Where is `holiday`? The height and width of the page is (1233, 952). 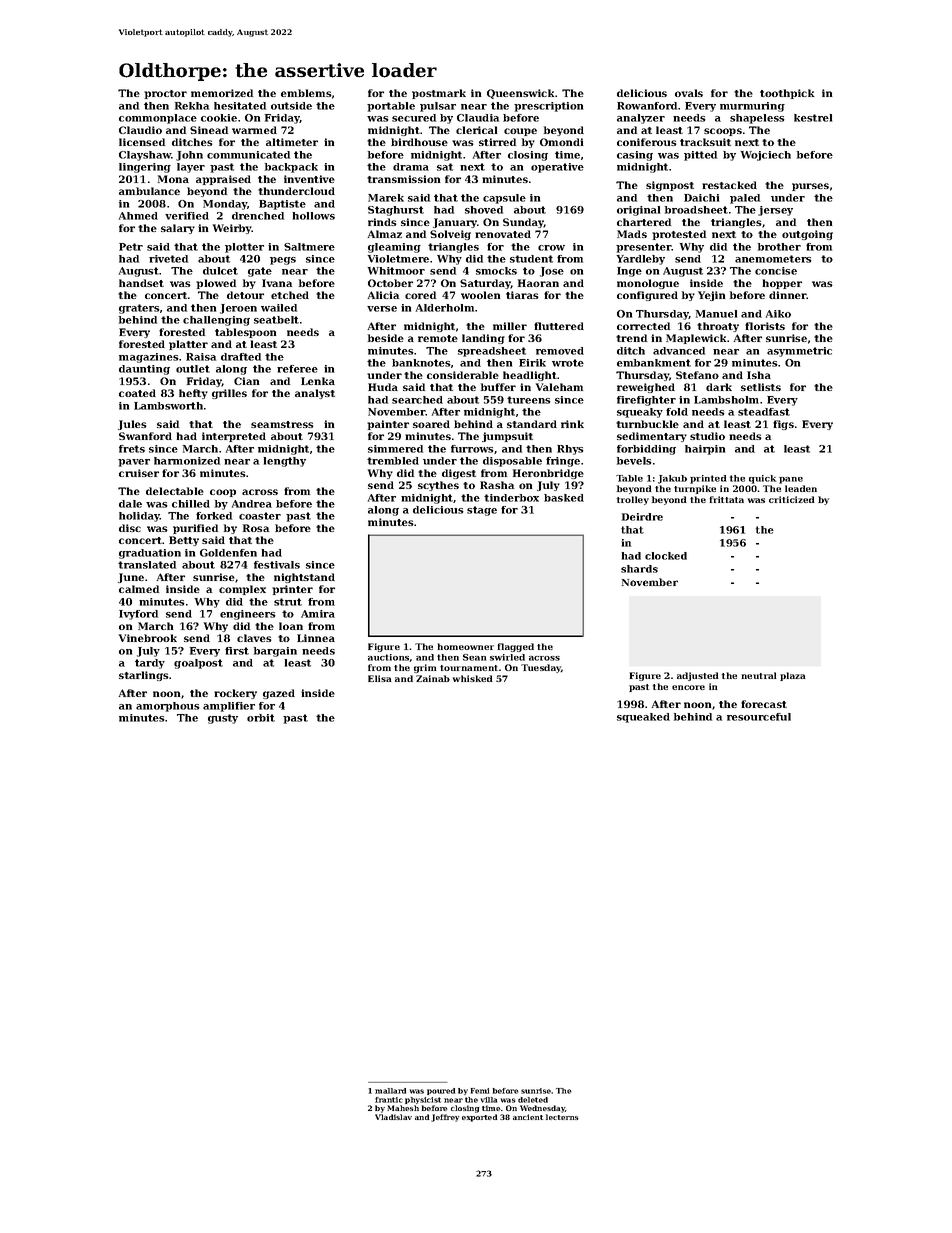
holiday is located at coordinates (139, 517).
